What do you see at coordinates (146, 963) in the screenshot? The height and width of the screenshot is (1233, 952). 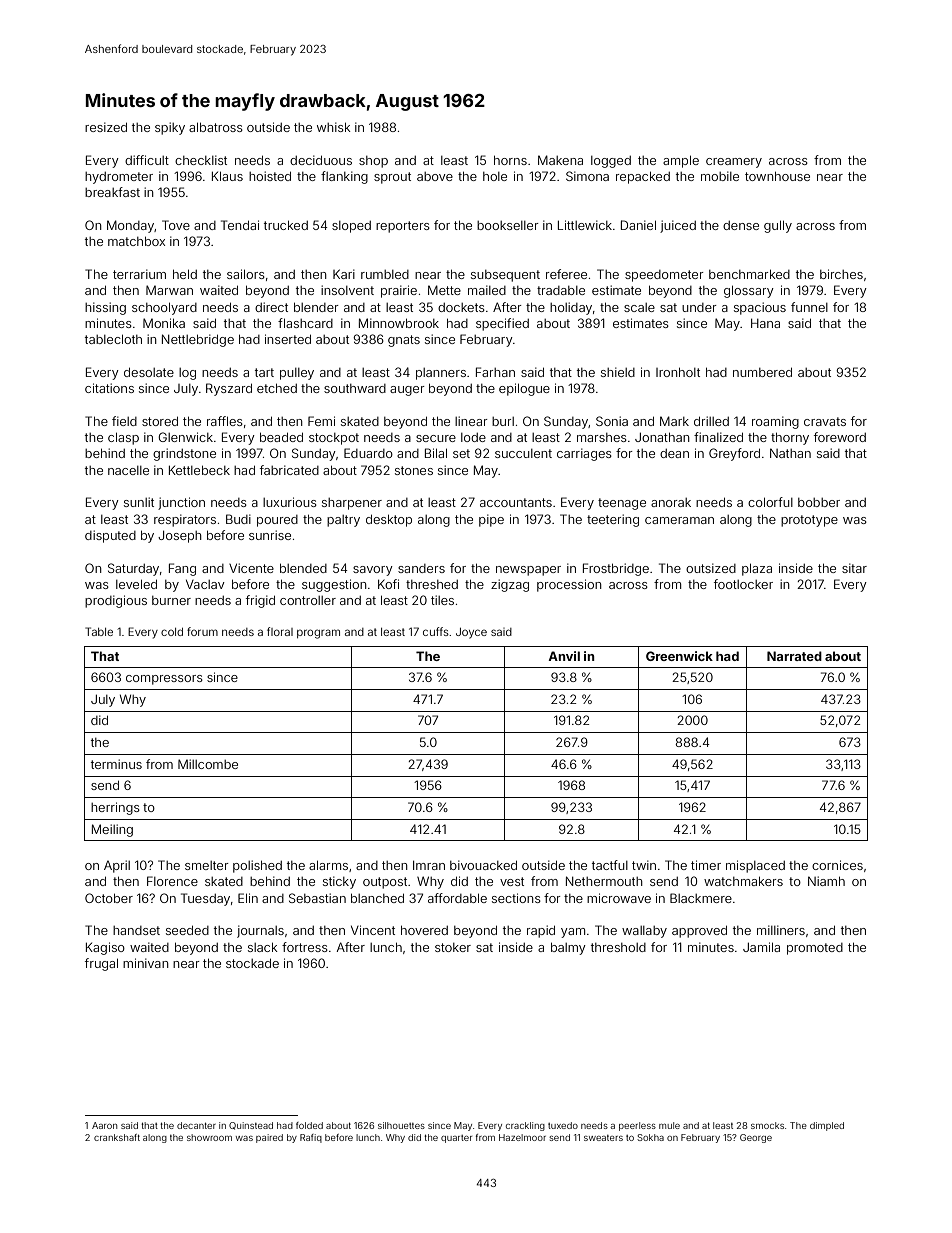 I see `minivan` at bounding box center [146, 963].
